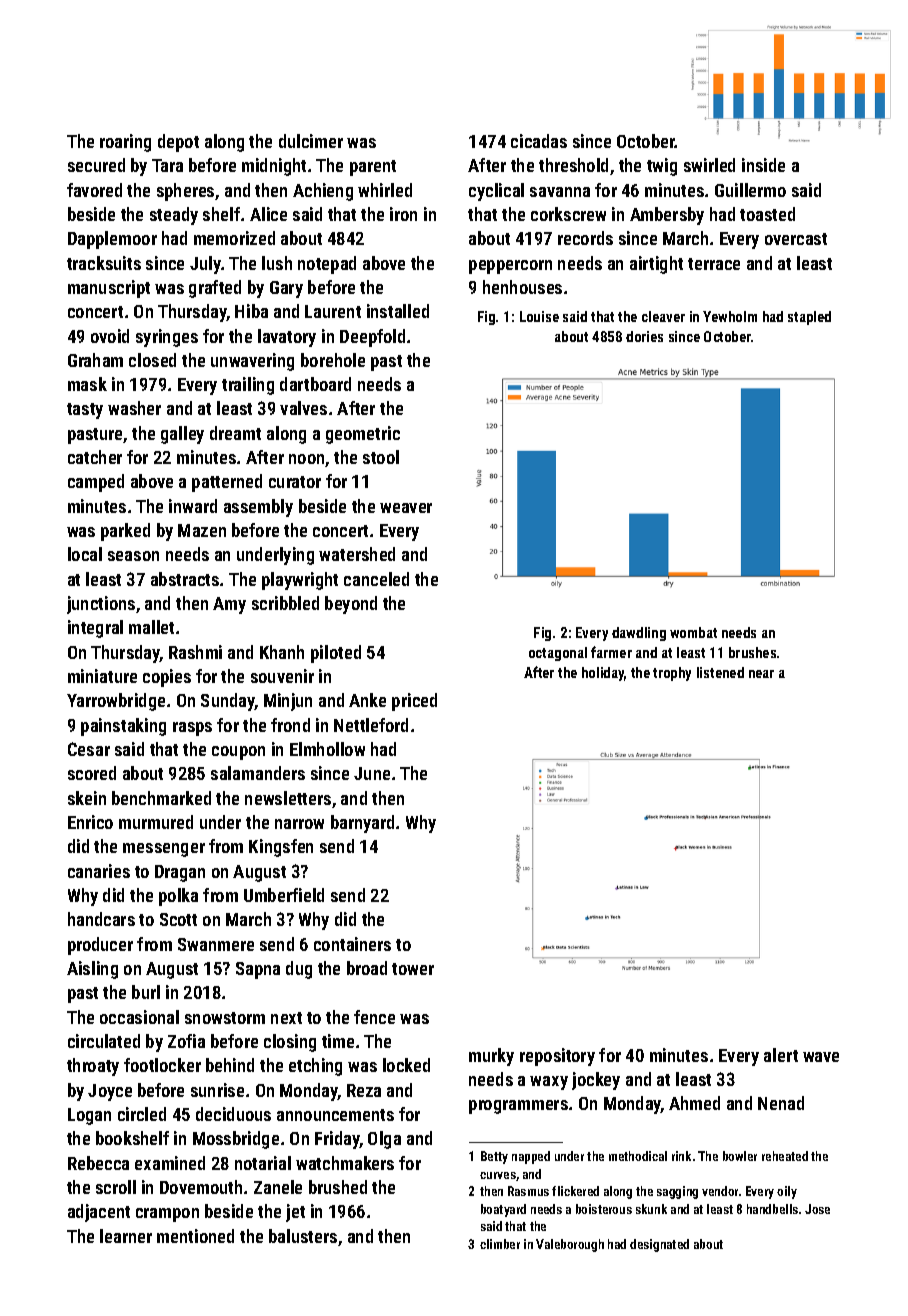 Image resolution: width=908 pixels, height=1316 pixels. Describe the element at coordinates (109, 289) in the page. I see `manuscript` at that location.
